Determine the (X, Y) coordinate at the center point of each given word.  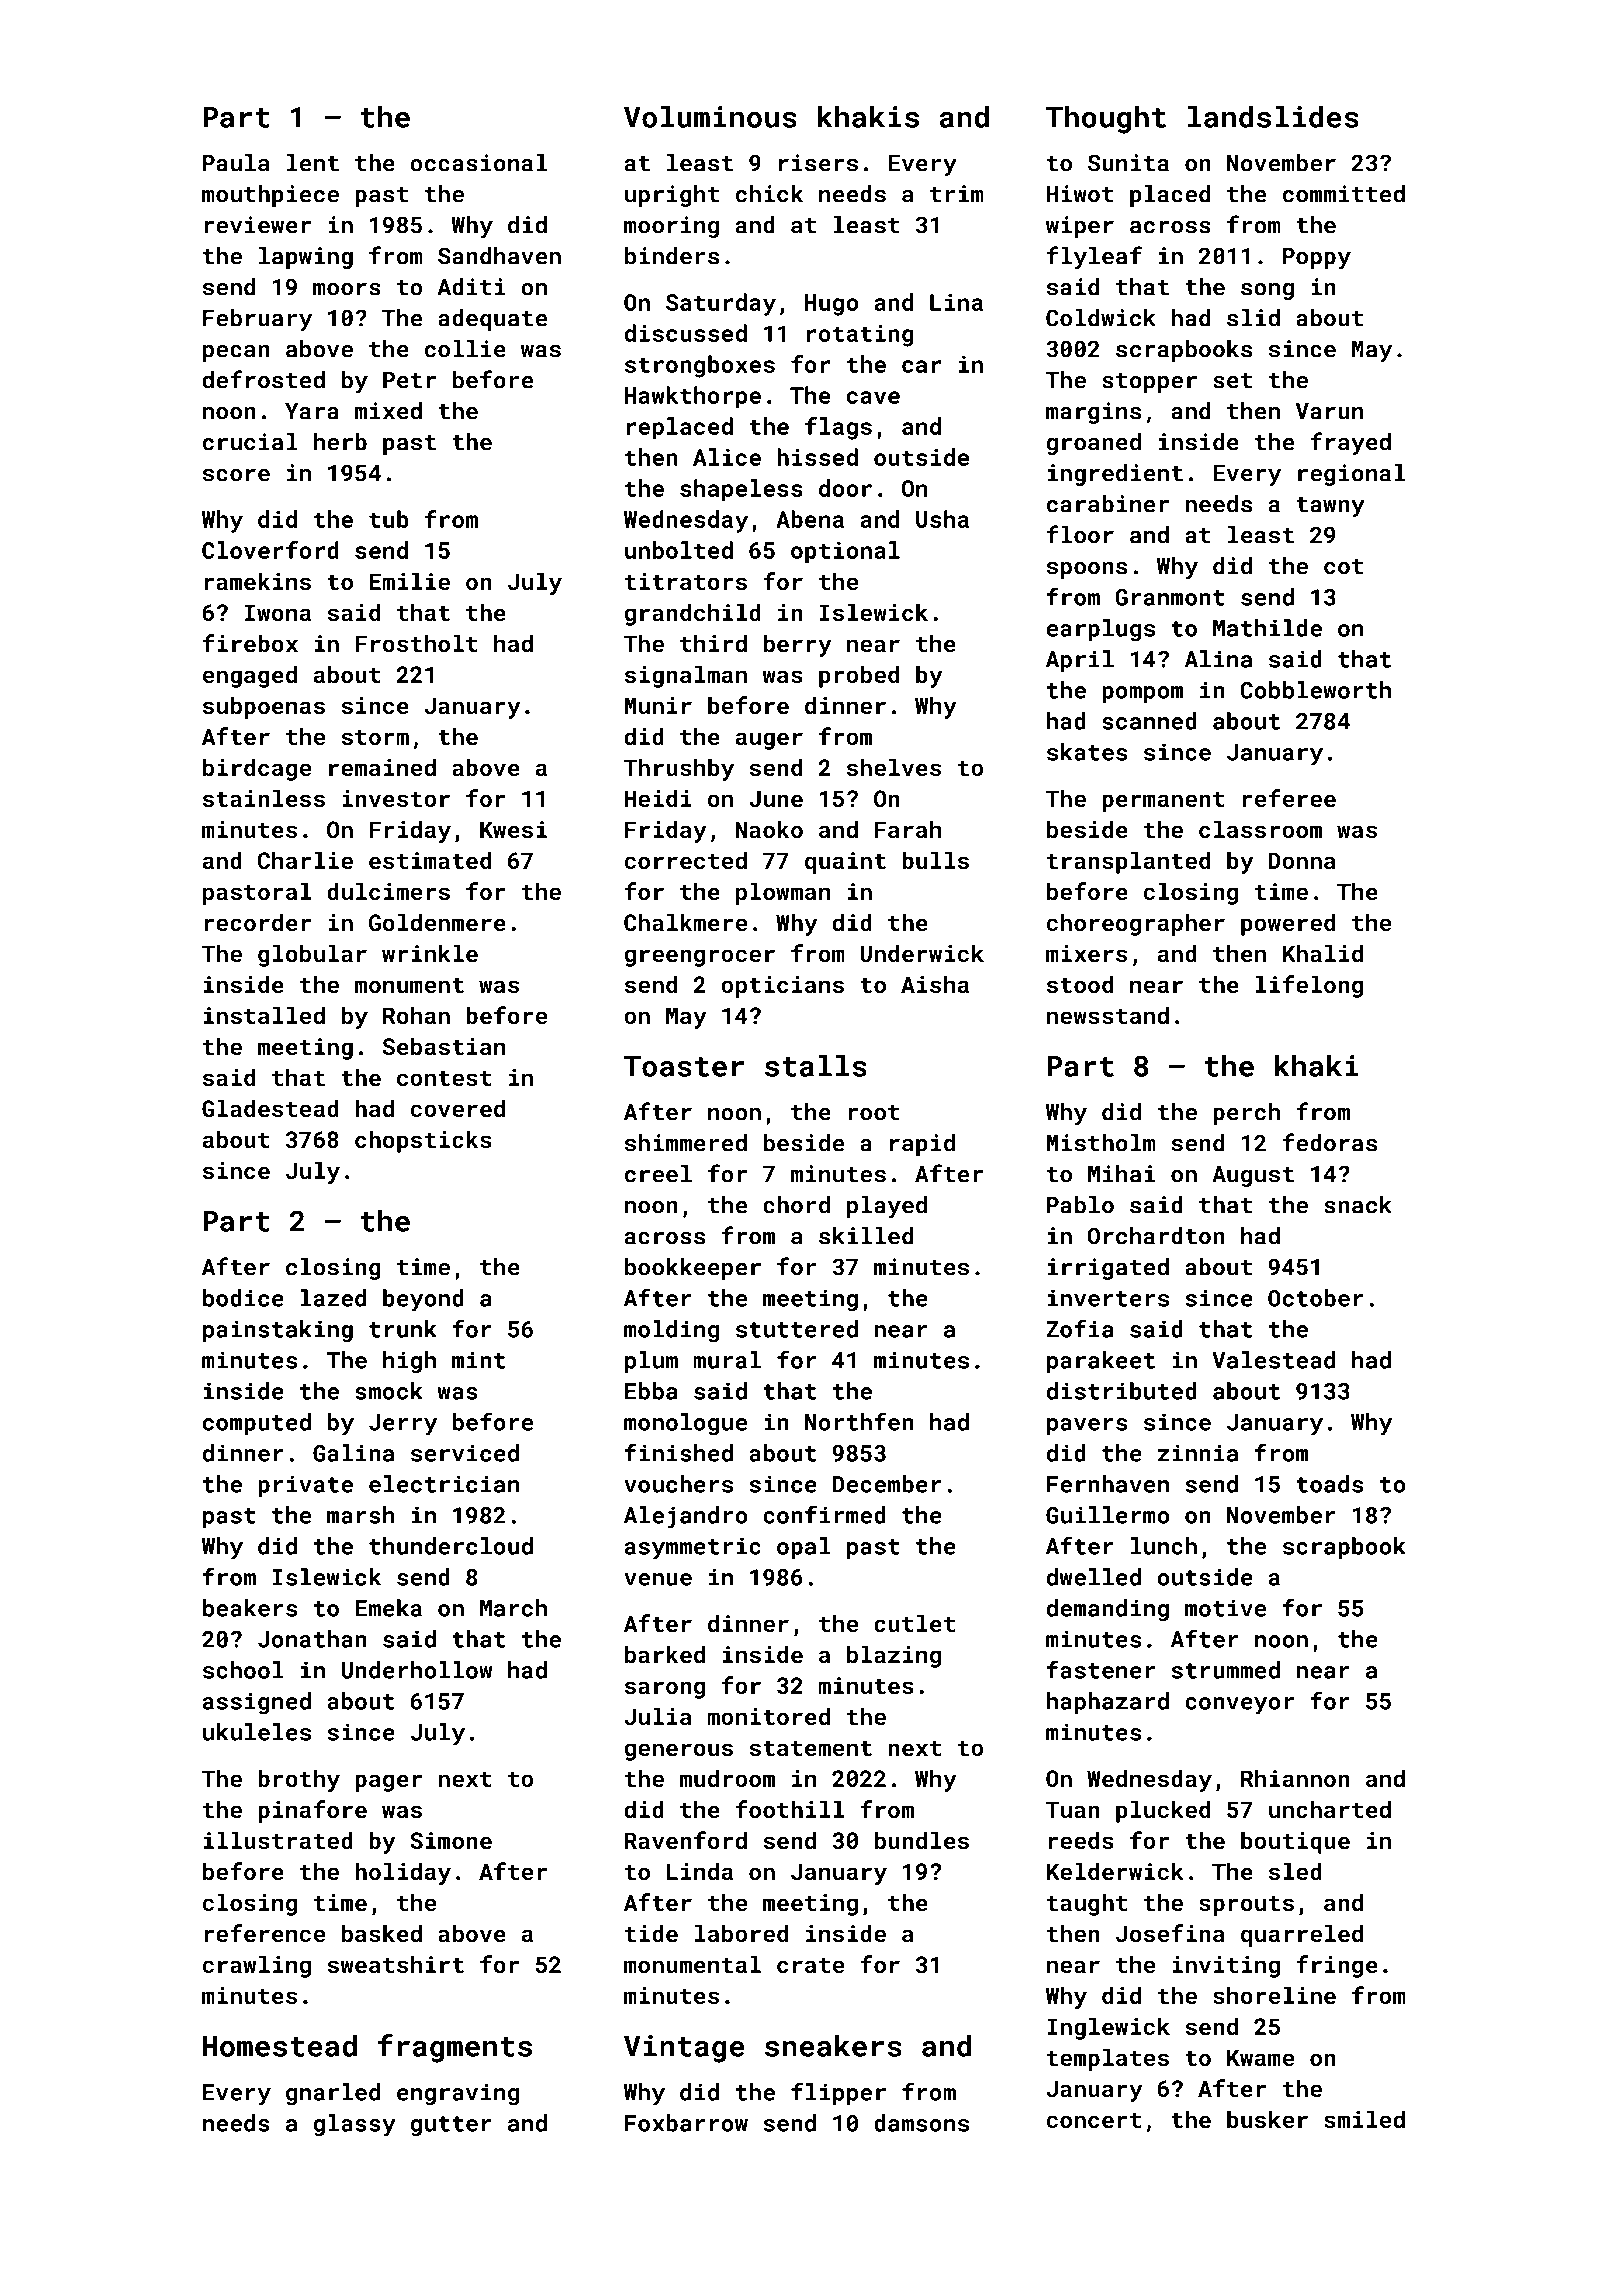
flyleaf (1094, 257)
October (1315, 1298)
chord (796, 1205)
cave (873, 397)
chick (769, 194)
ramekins (257, 581)
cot (1343, 567)
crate (810, 1965)
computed (257, 1424)
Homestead (280, 2045)
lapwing (306, 258)
